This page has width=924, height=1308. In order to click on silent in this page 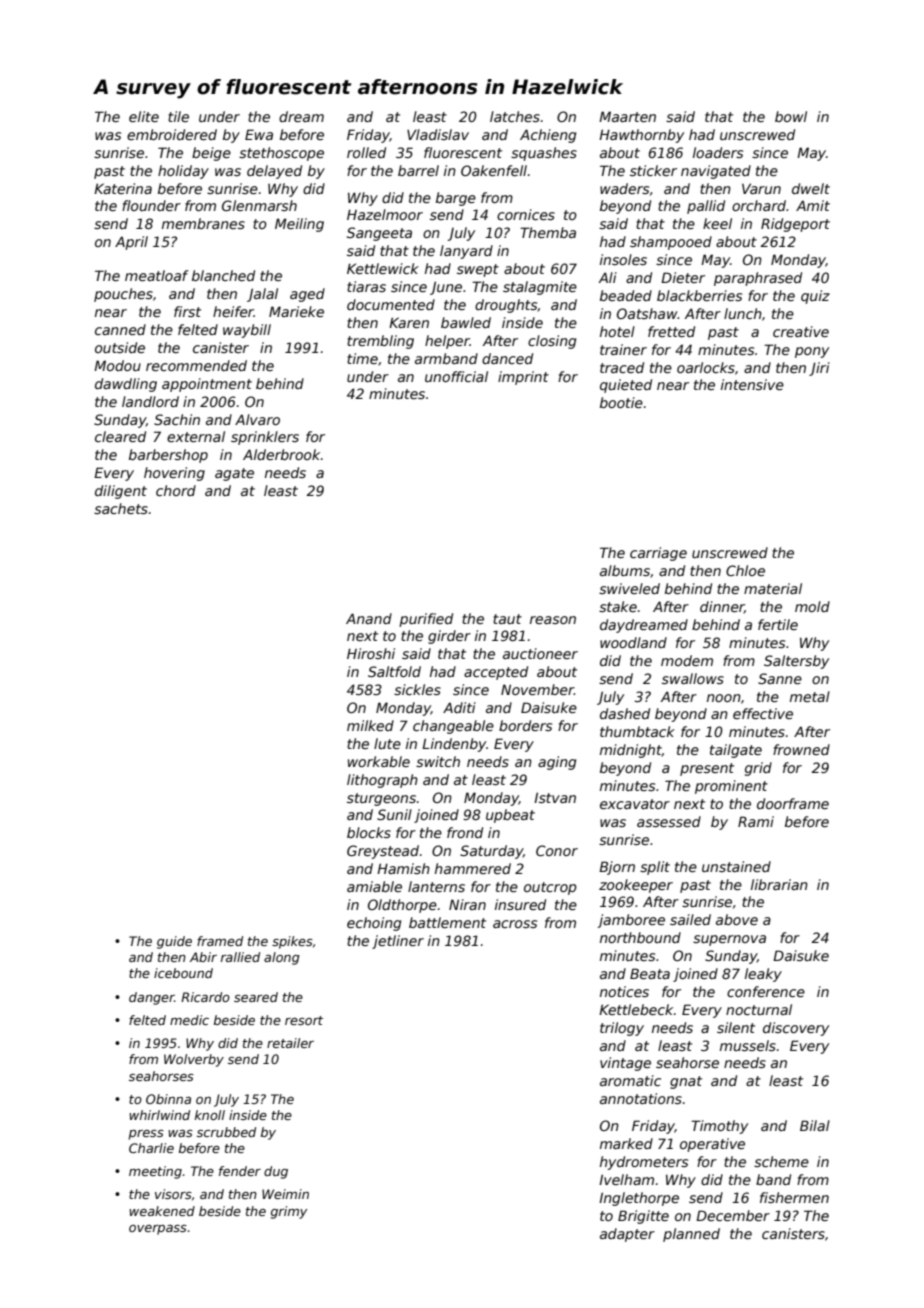, I will do `click(736, 1027)`.
